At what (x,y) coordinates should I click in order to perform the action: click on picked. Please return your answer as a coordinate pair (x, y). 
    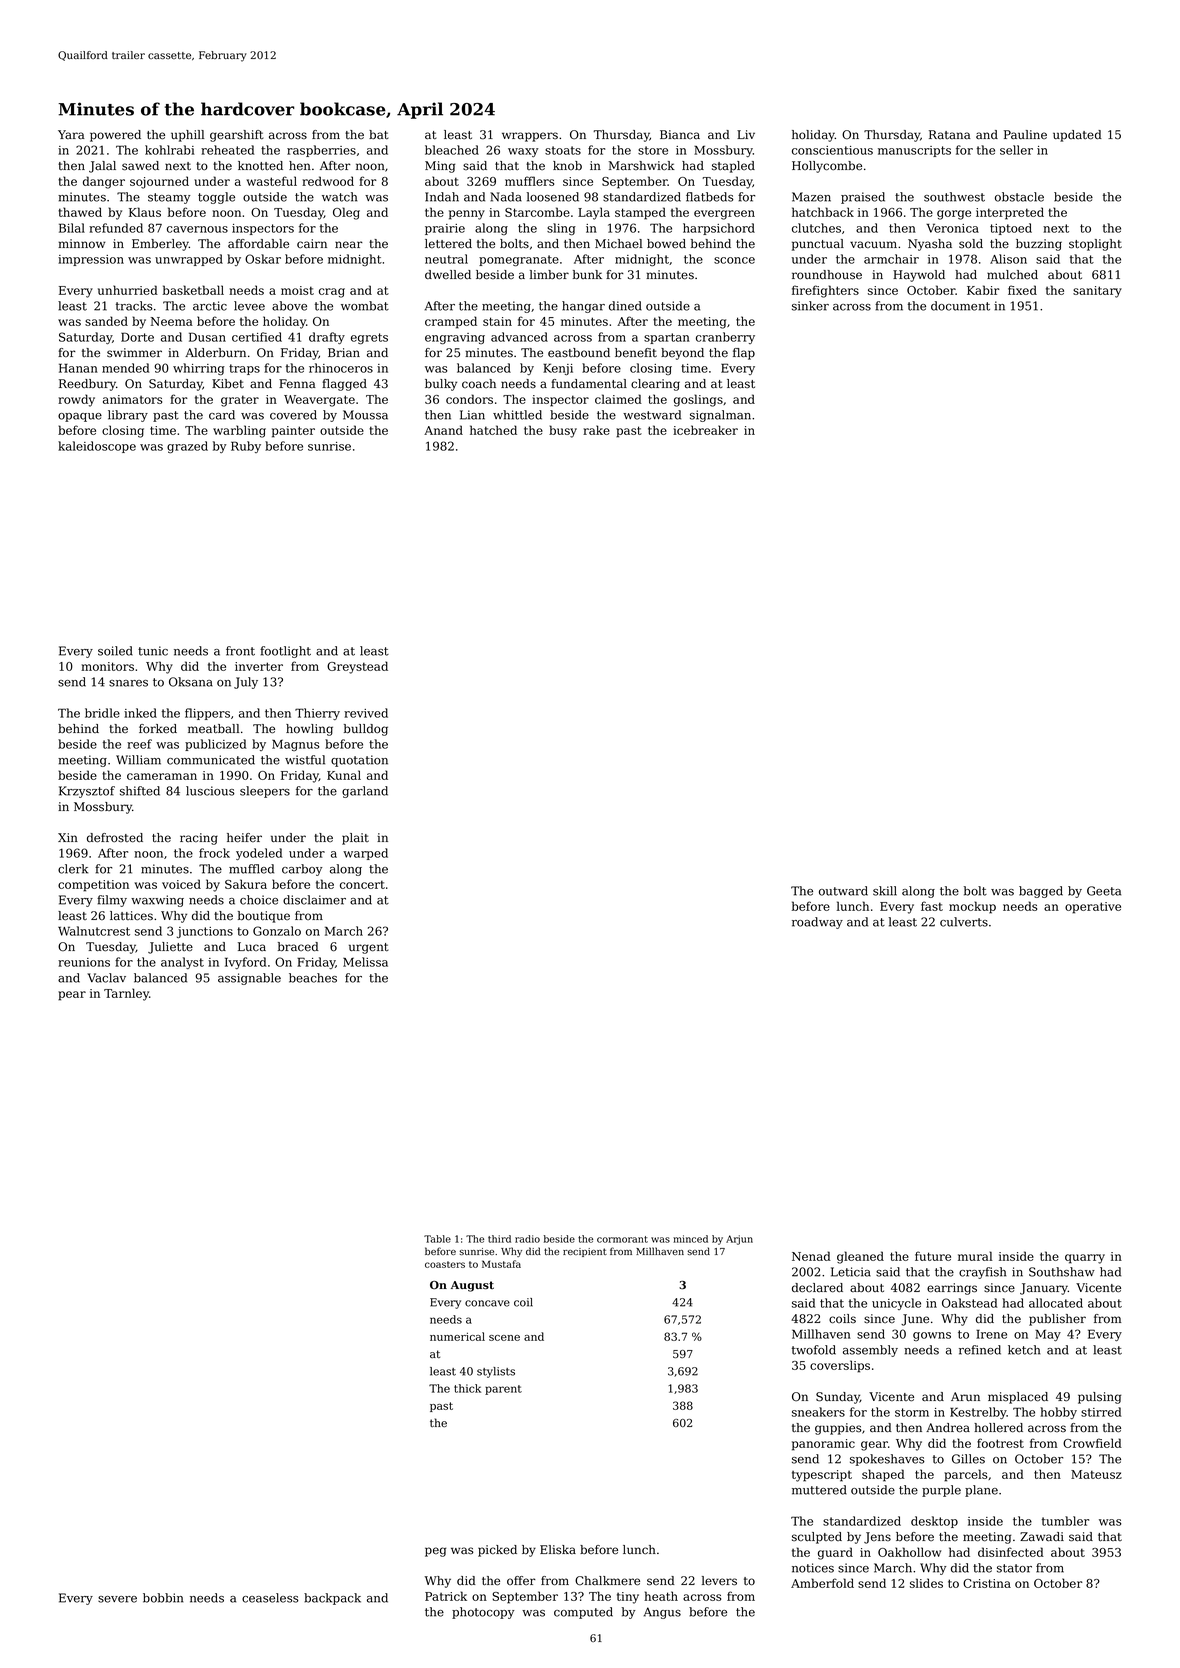
    Looking at the image, I should click on (497, 1551).
